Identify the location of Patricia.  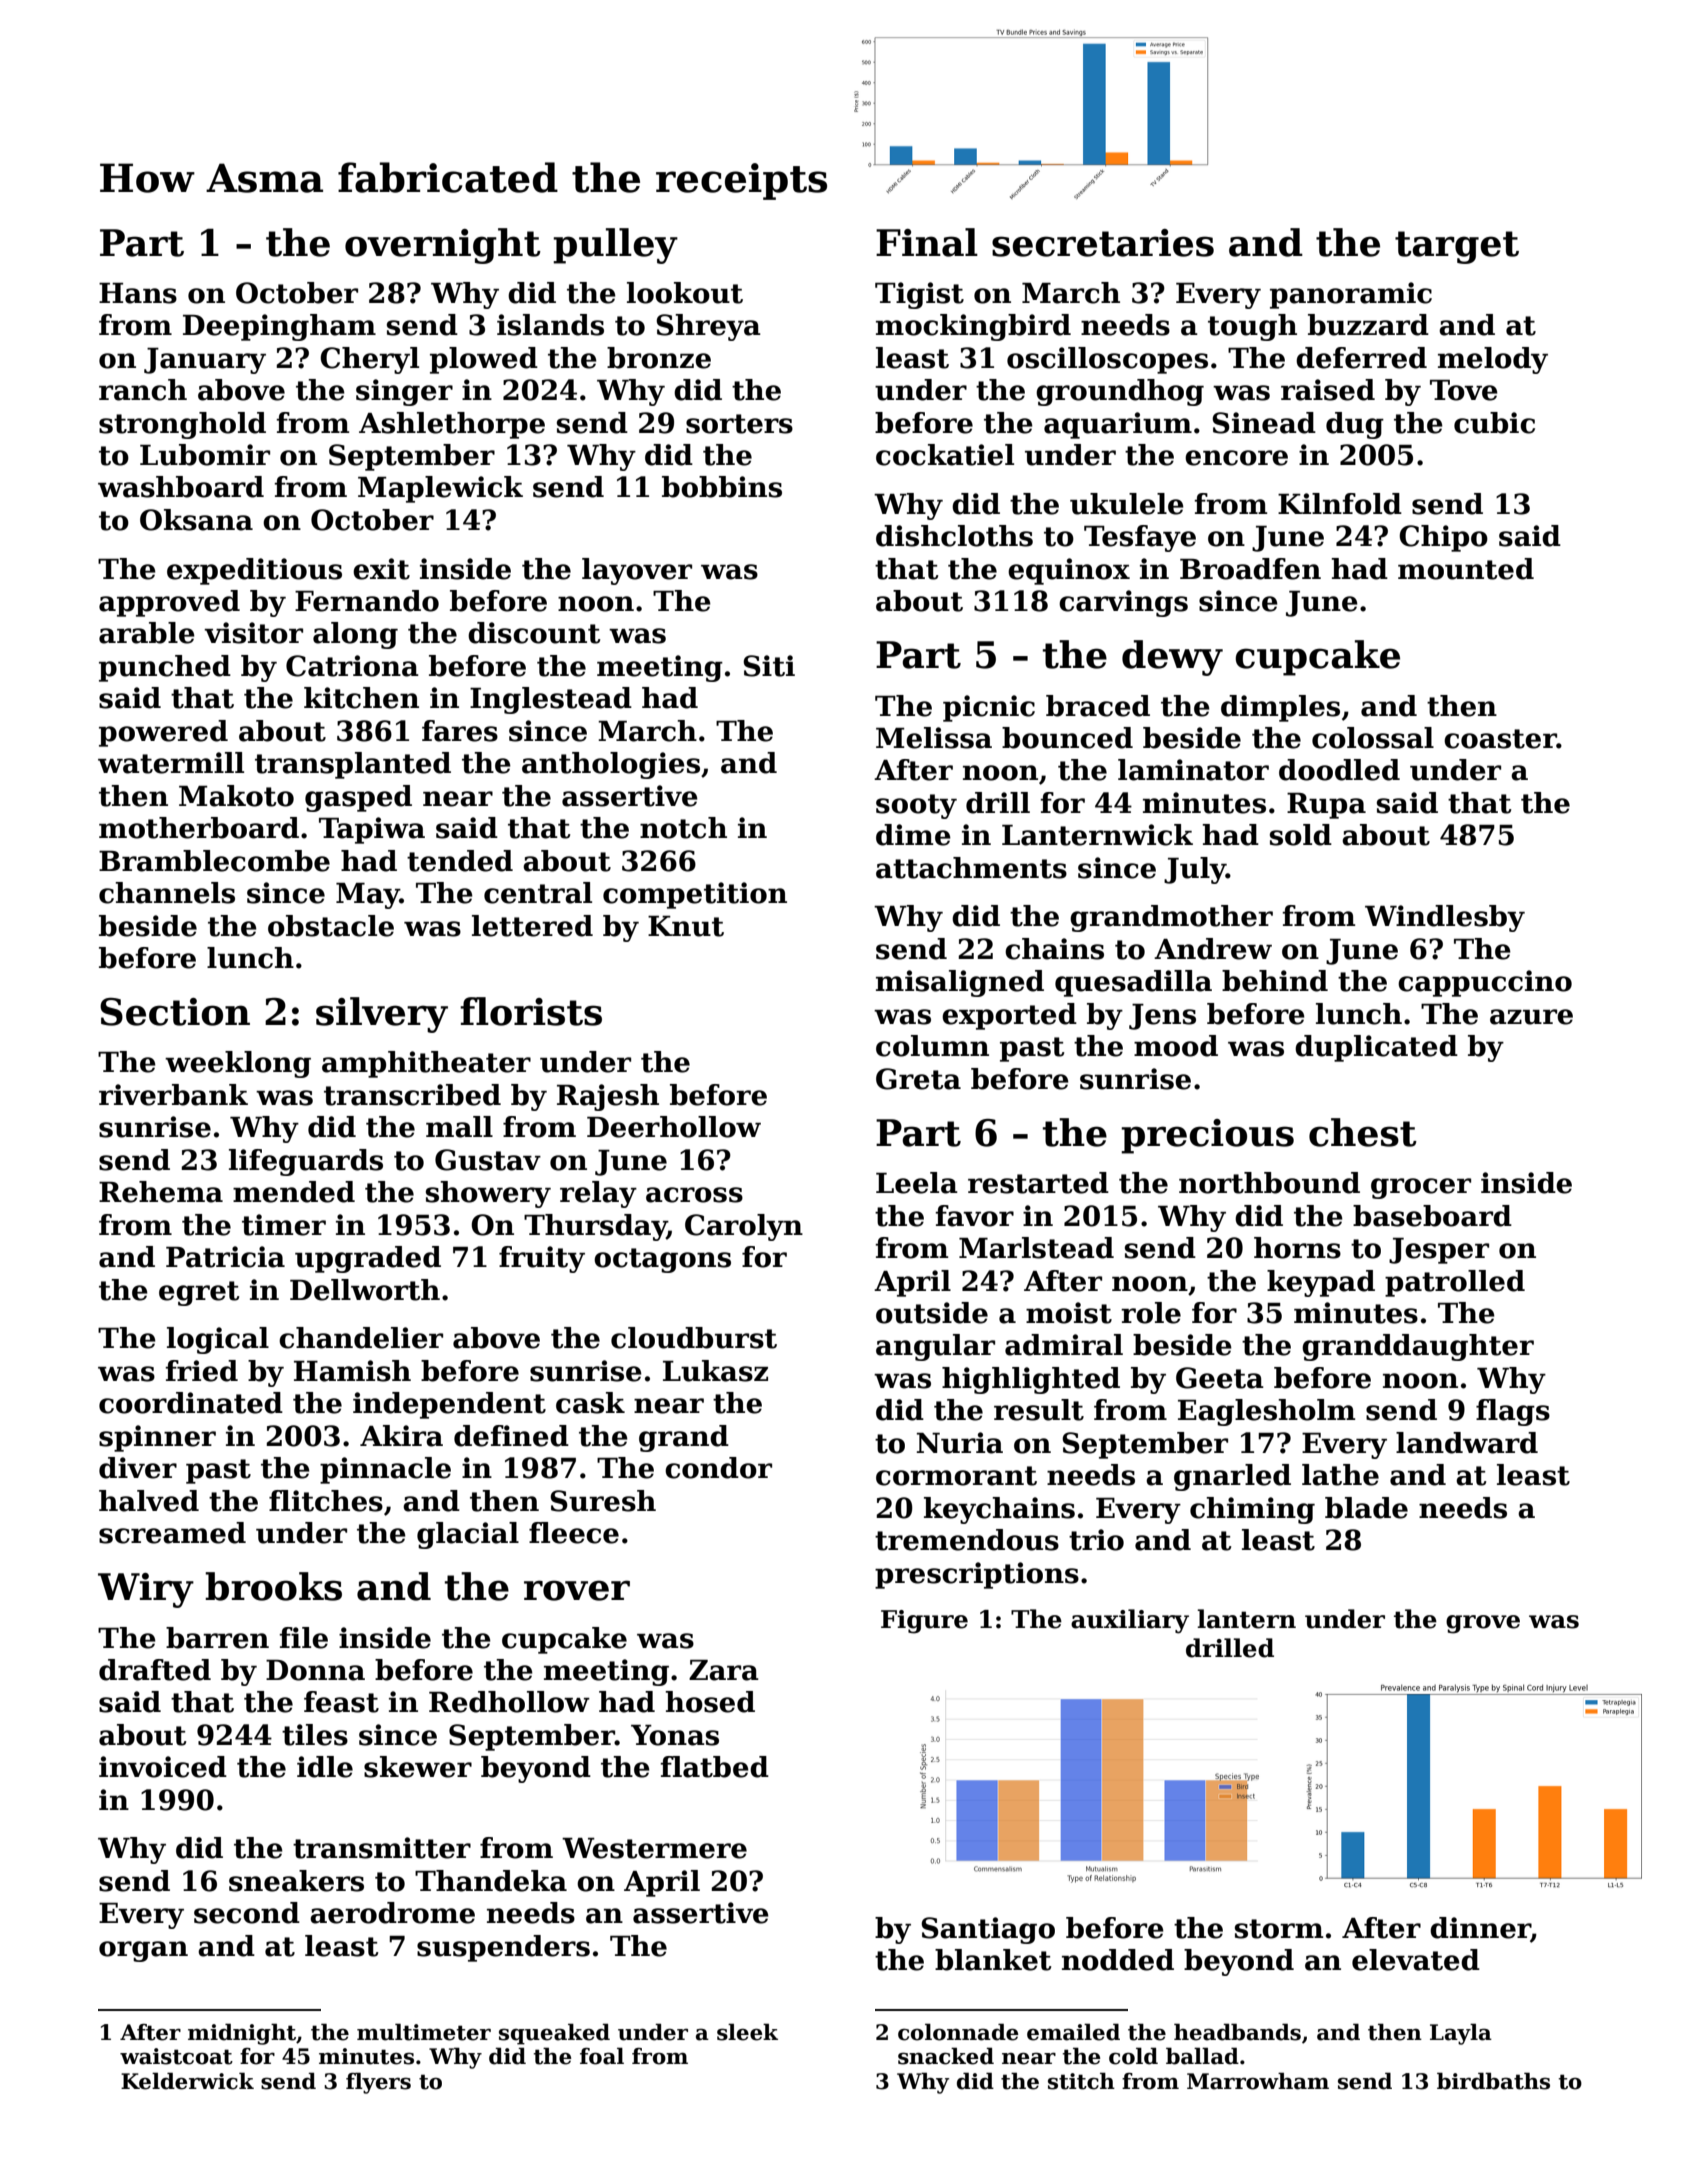
(225, 1257).
